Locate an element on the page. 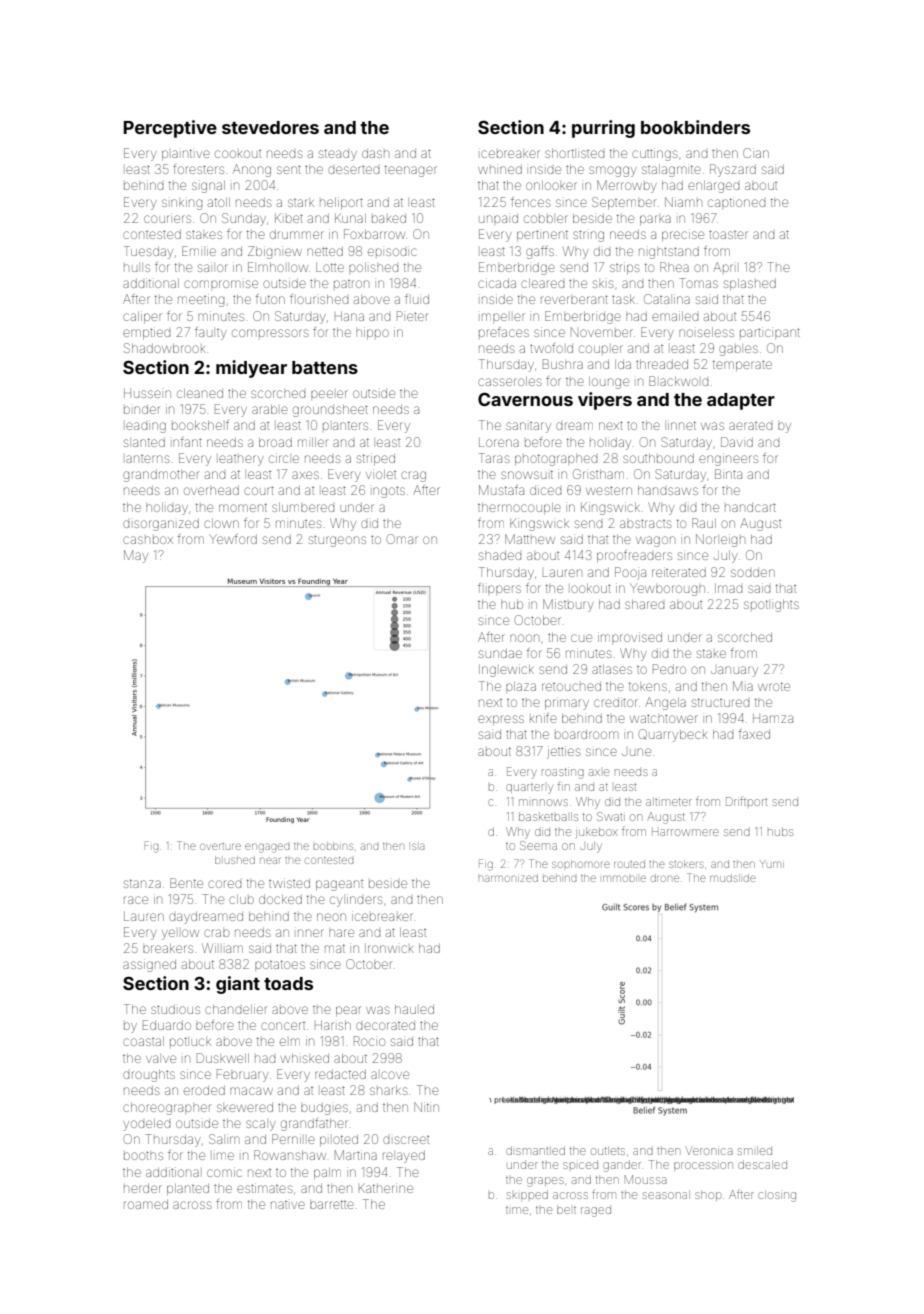 This page has width=924, height=1314. mudslide is located at coordinates (733, 878).
